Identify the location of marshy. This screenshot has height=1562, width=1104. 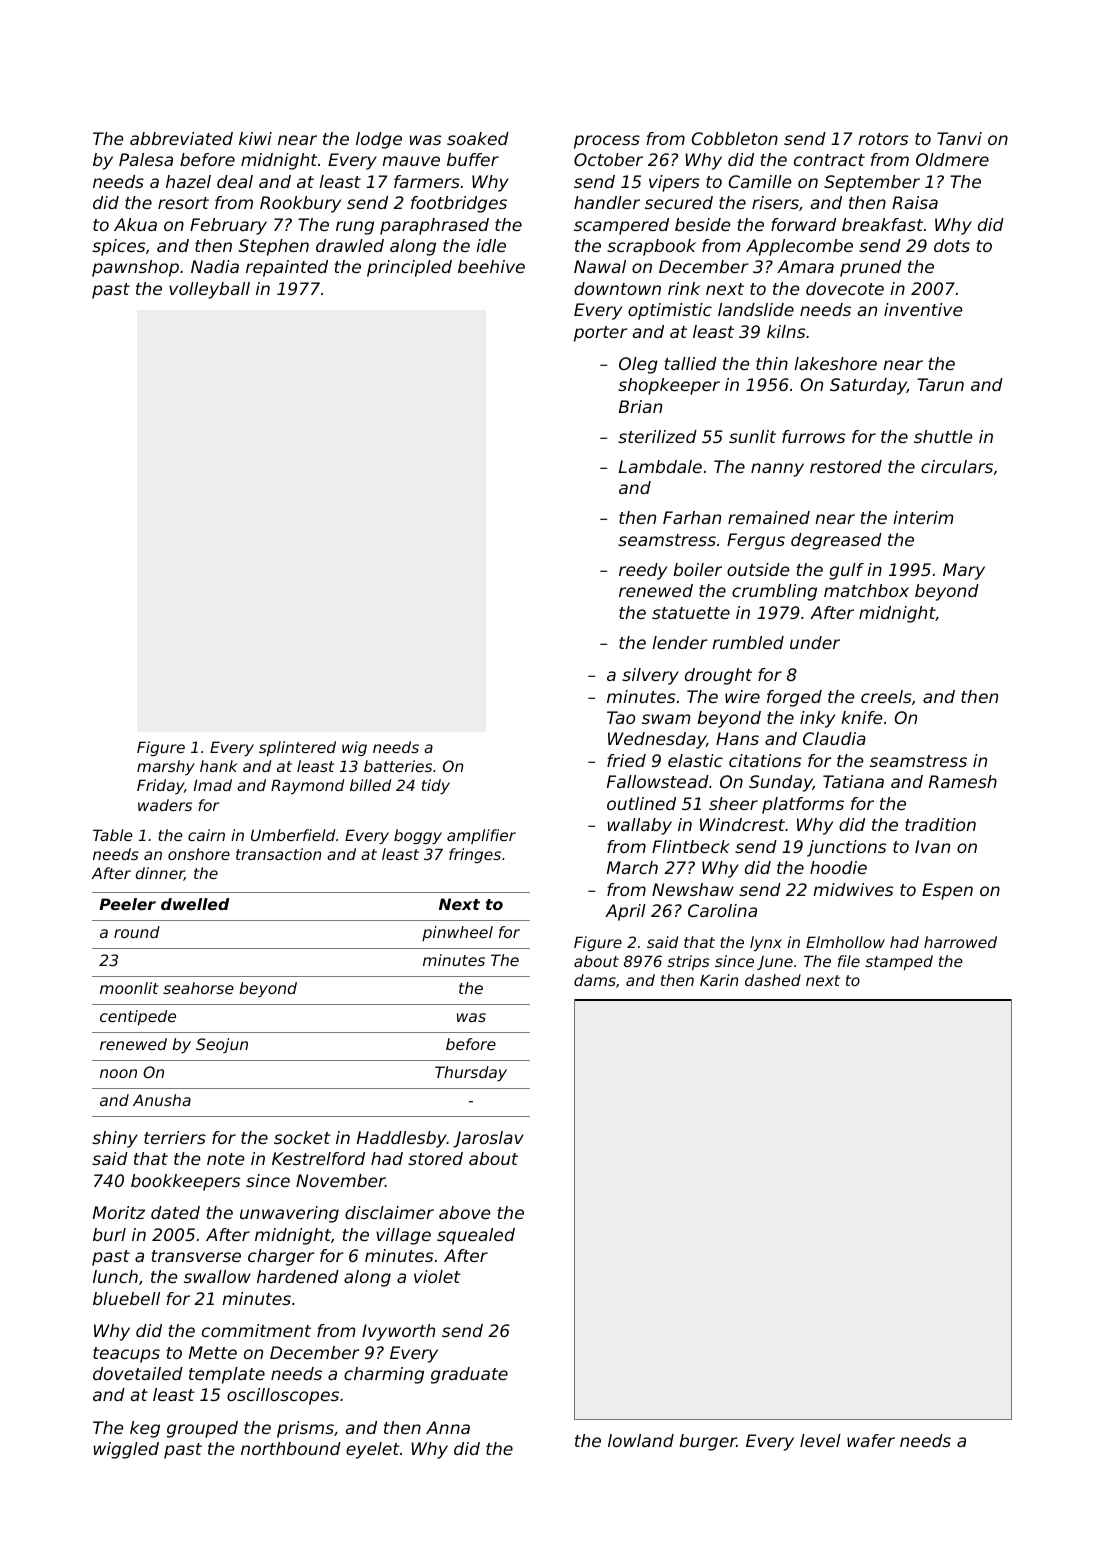
(166, 767).
